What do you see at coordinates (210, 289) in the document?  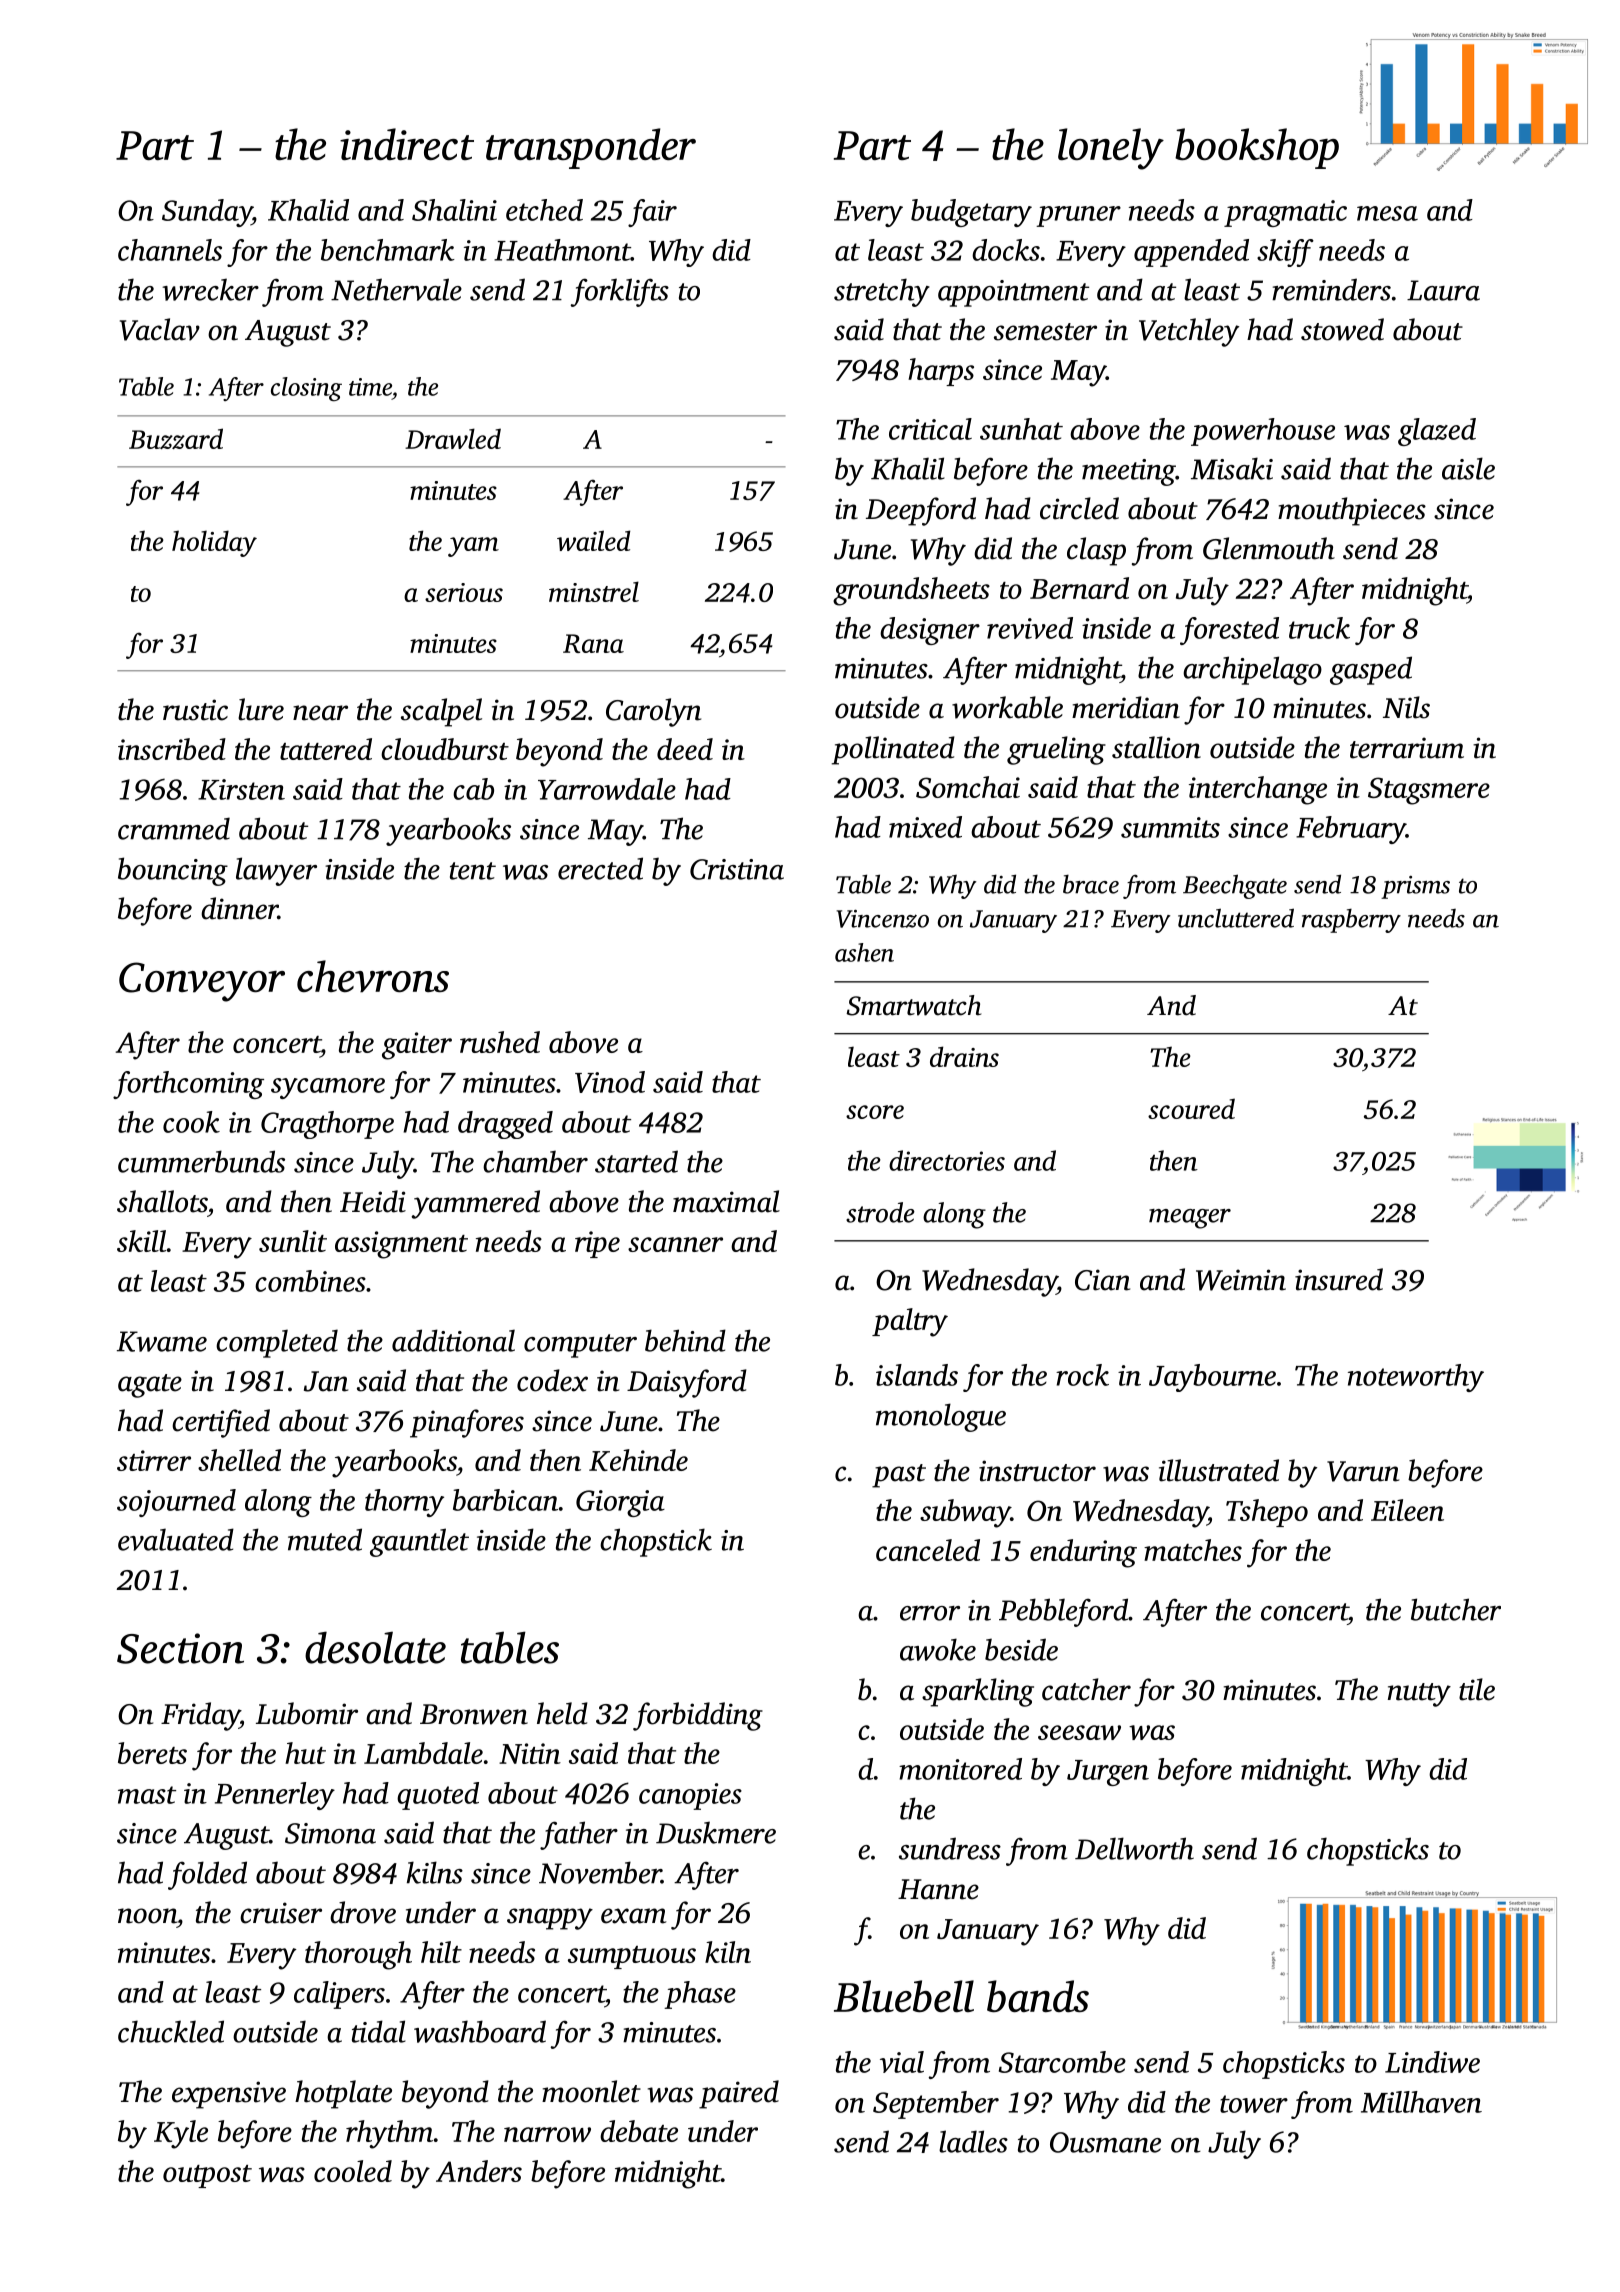 I see `wrecker` at bounding box center [210, 289].
